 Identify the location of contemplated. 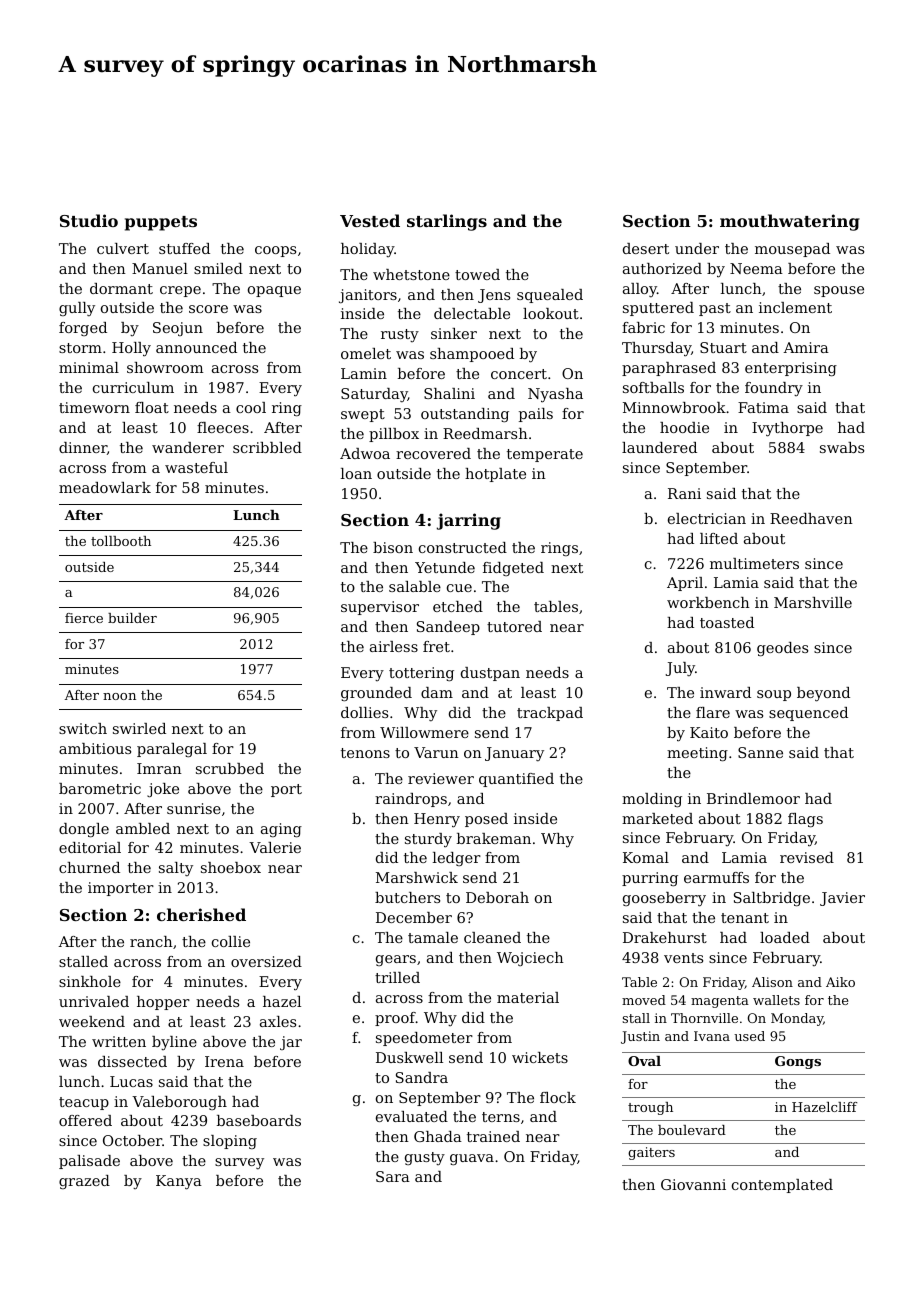
(782, 1186).
